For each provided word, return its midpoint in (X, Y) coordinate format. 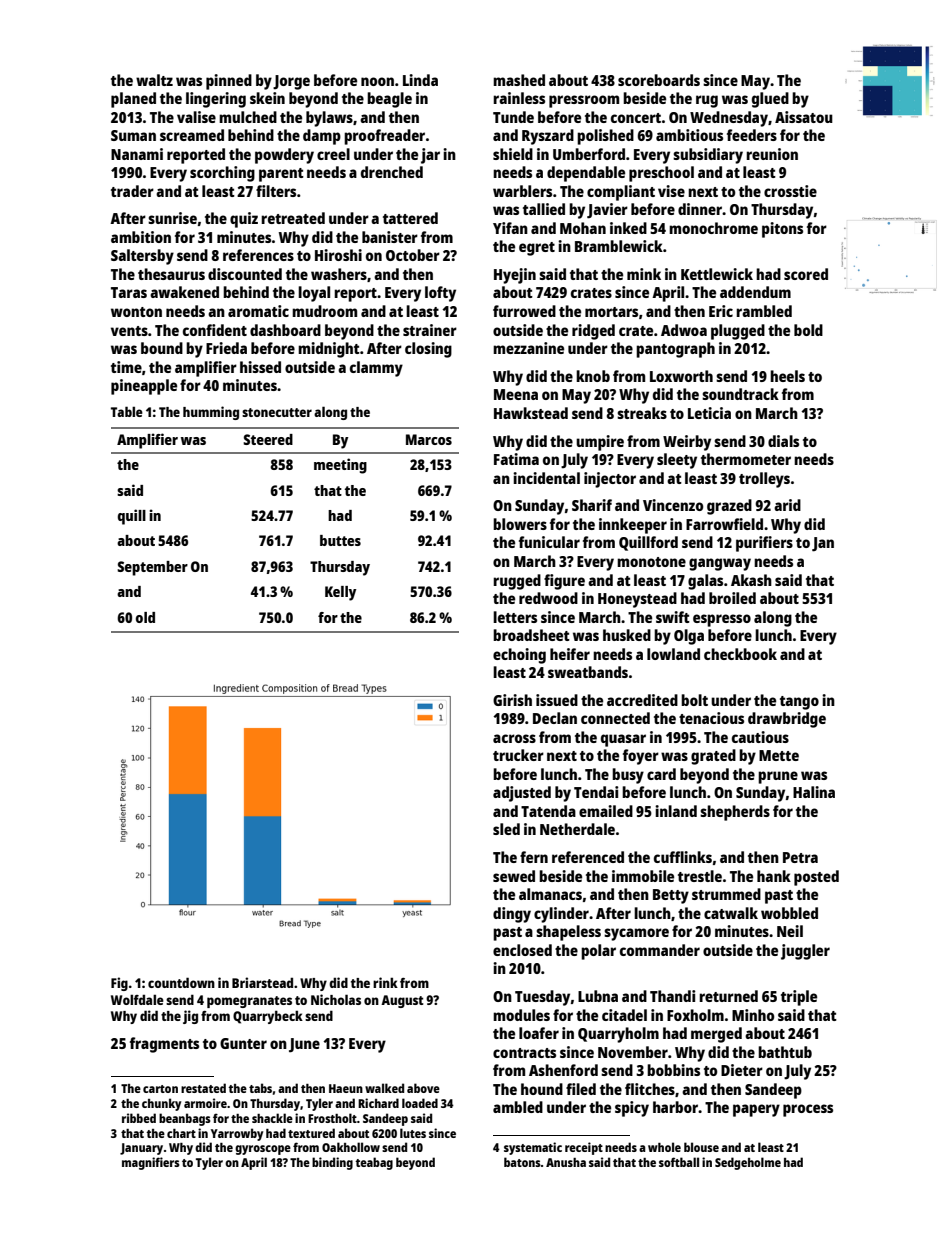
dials (783, 441)
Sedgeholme (748, 1163)
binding (332, 1163)
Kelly (340, 593)
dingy (512, 915)
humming (211, 413)
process (808, 1110)
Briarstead (262, 982)
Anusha (566, 1162)
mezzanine (528, 348)
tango (799, 703)
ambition (141, 237)
